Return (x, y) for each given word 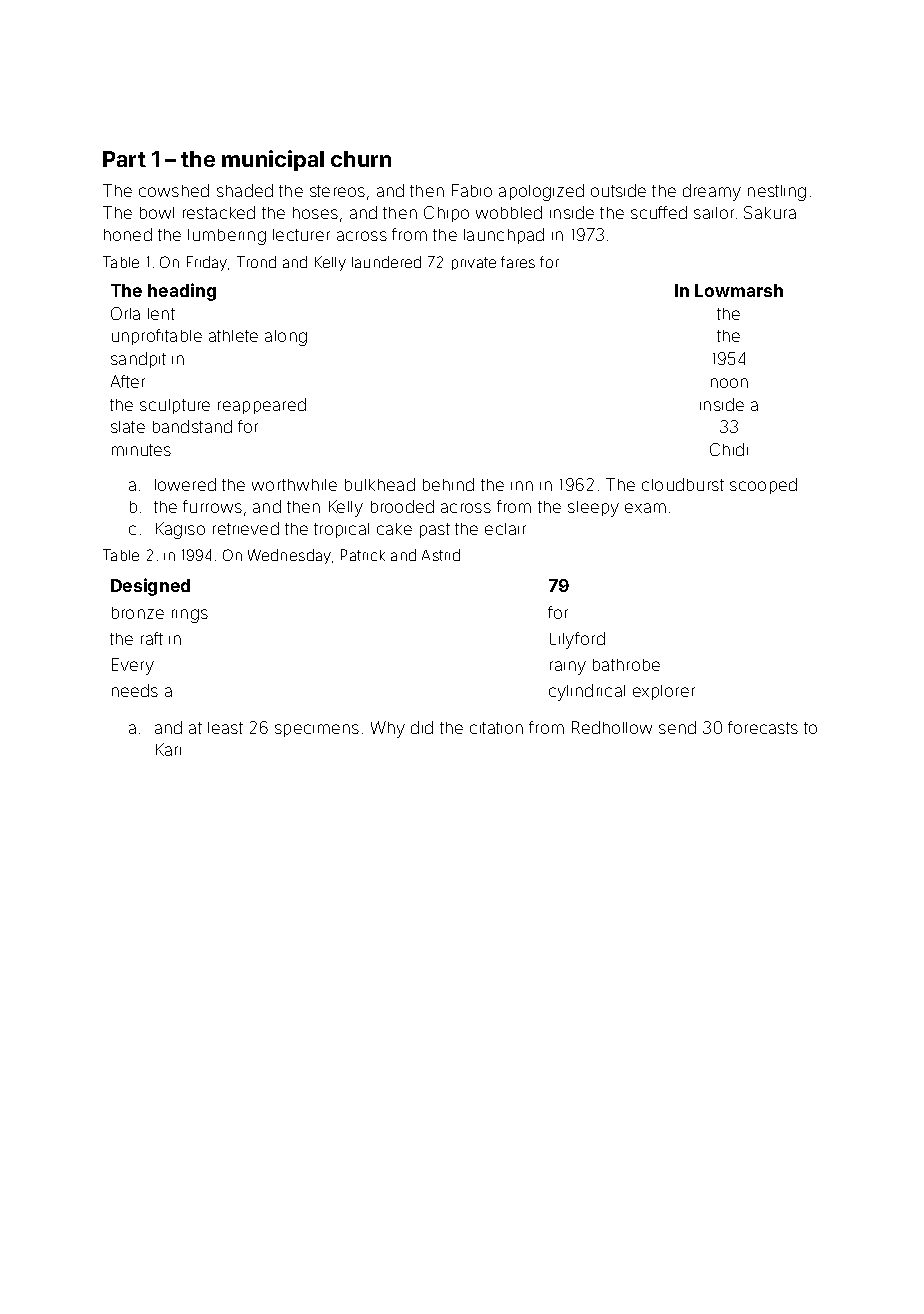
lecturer (301, 235)
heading (182, 292)
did (422, 727)
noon (729, 383)
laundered (386, 262)
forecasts (763, 727)
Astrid (441, 555)
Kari (168, 749)
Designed (150, 587)
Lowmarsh (739, 290)
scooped (763, 486)
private (474, 263)
